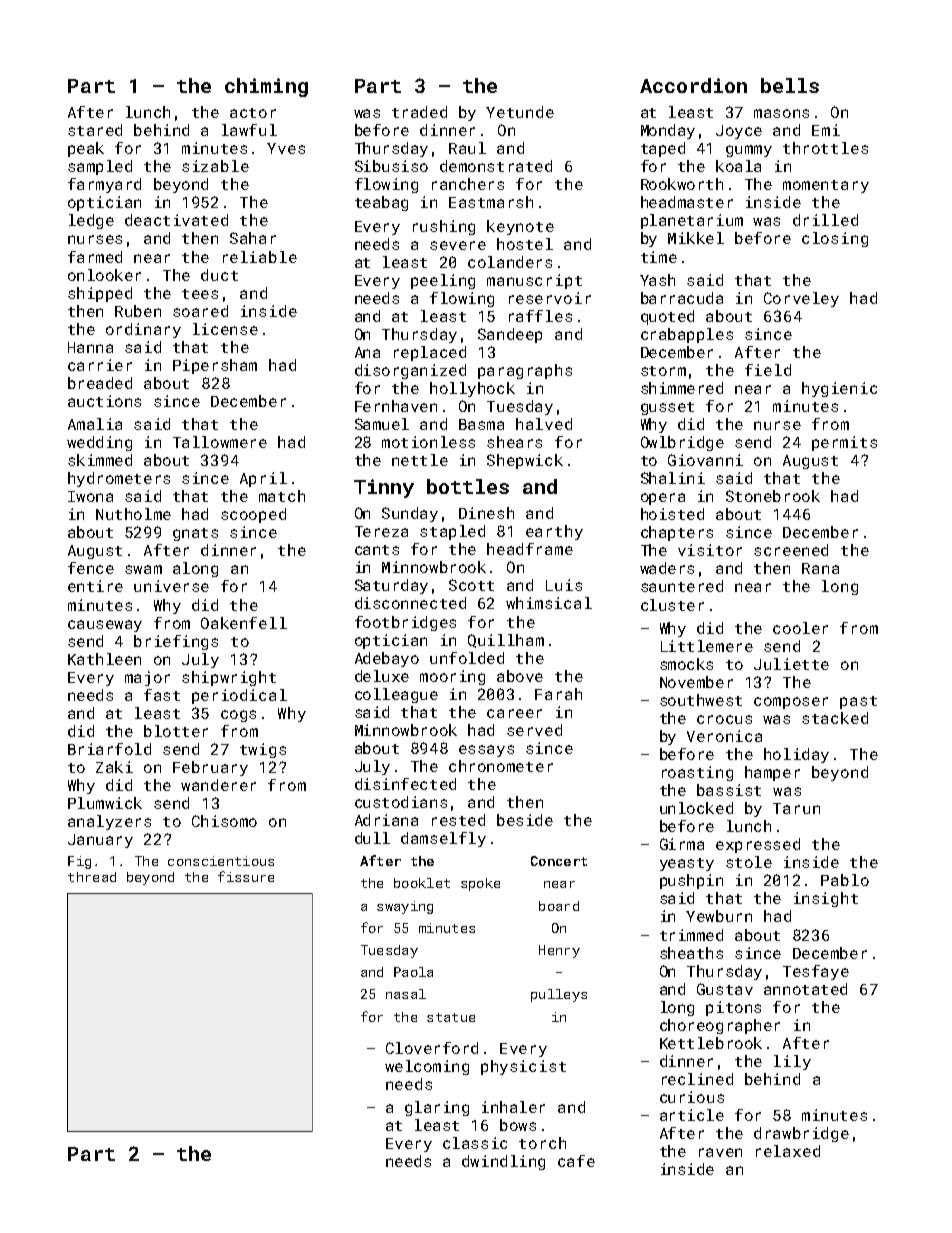 This screenshot has height=1233, width=952. Describe the element at coordinates (114, 767) in the screenshot. I see `Zaki` at that location.
